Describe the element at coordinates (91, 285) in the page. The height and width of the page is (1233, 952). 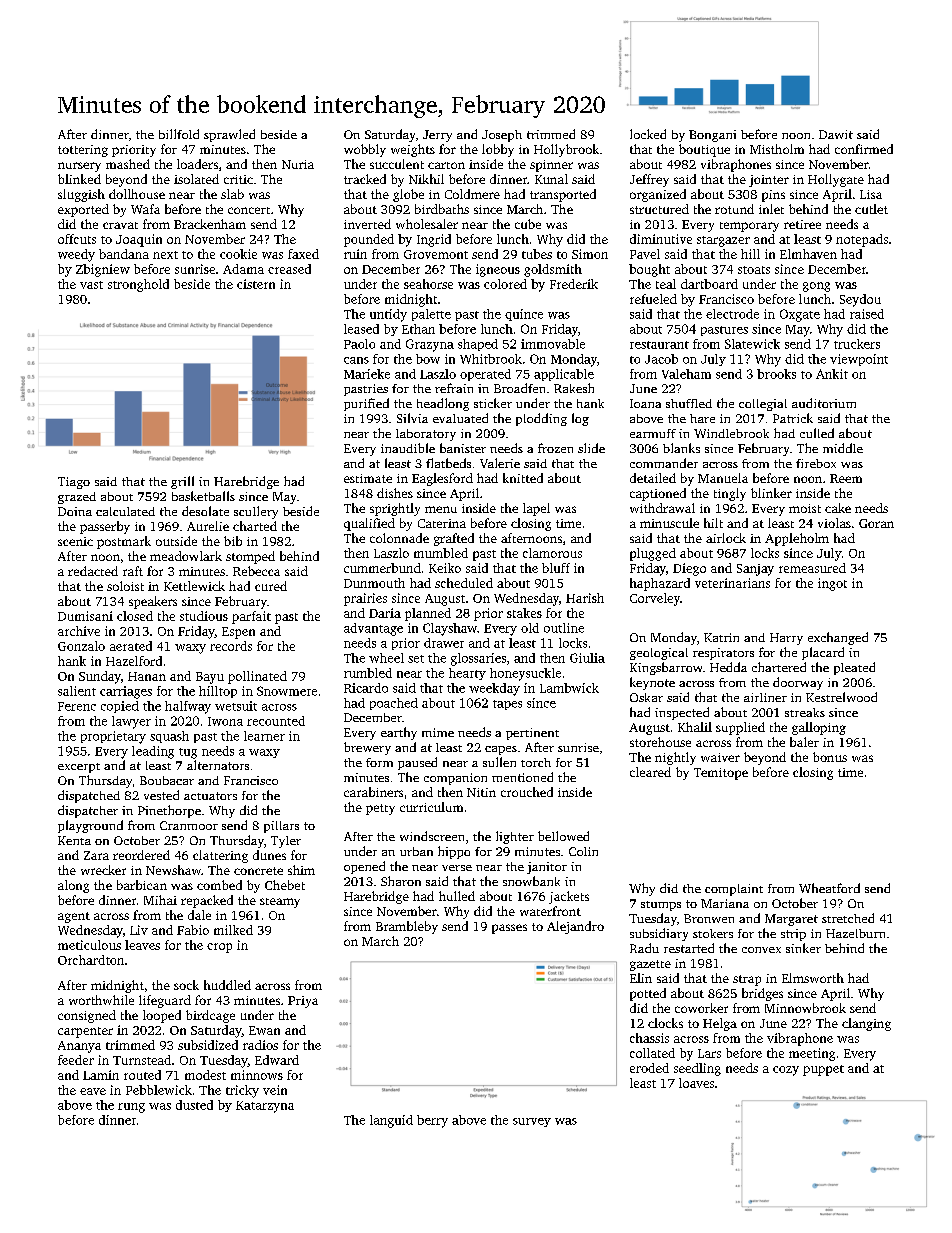
I see `vast` at that location.
